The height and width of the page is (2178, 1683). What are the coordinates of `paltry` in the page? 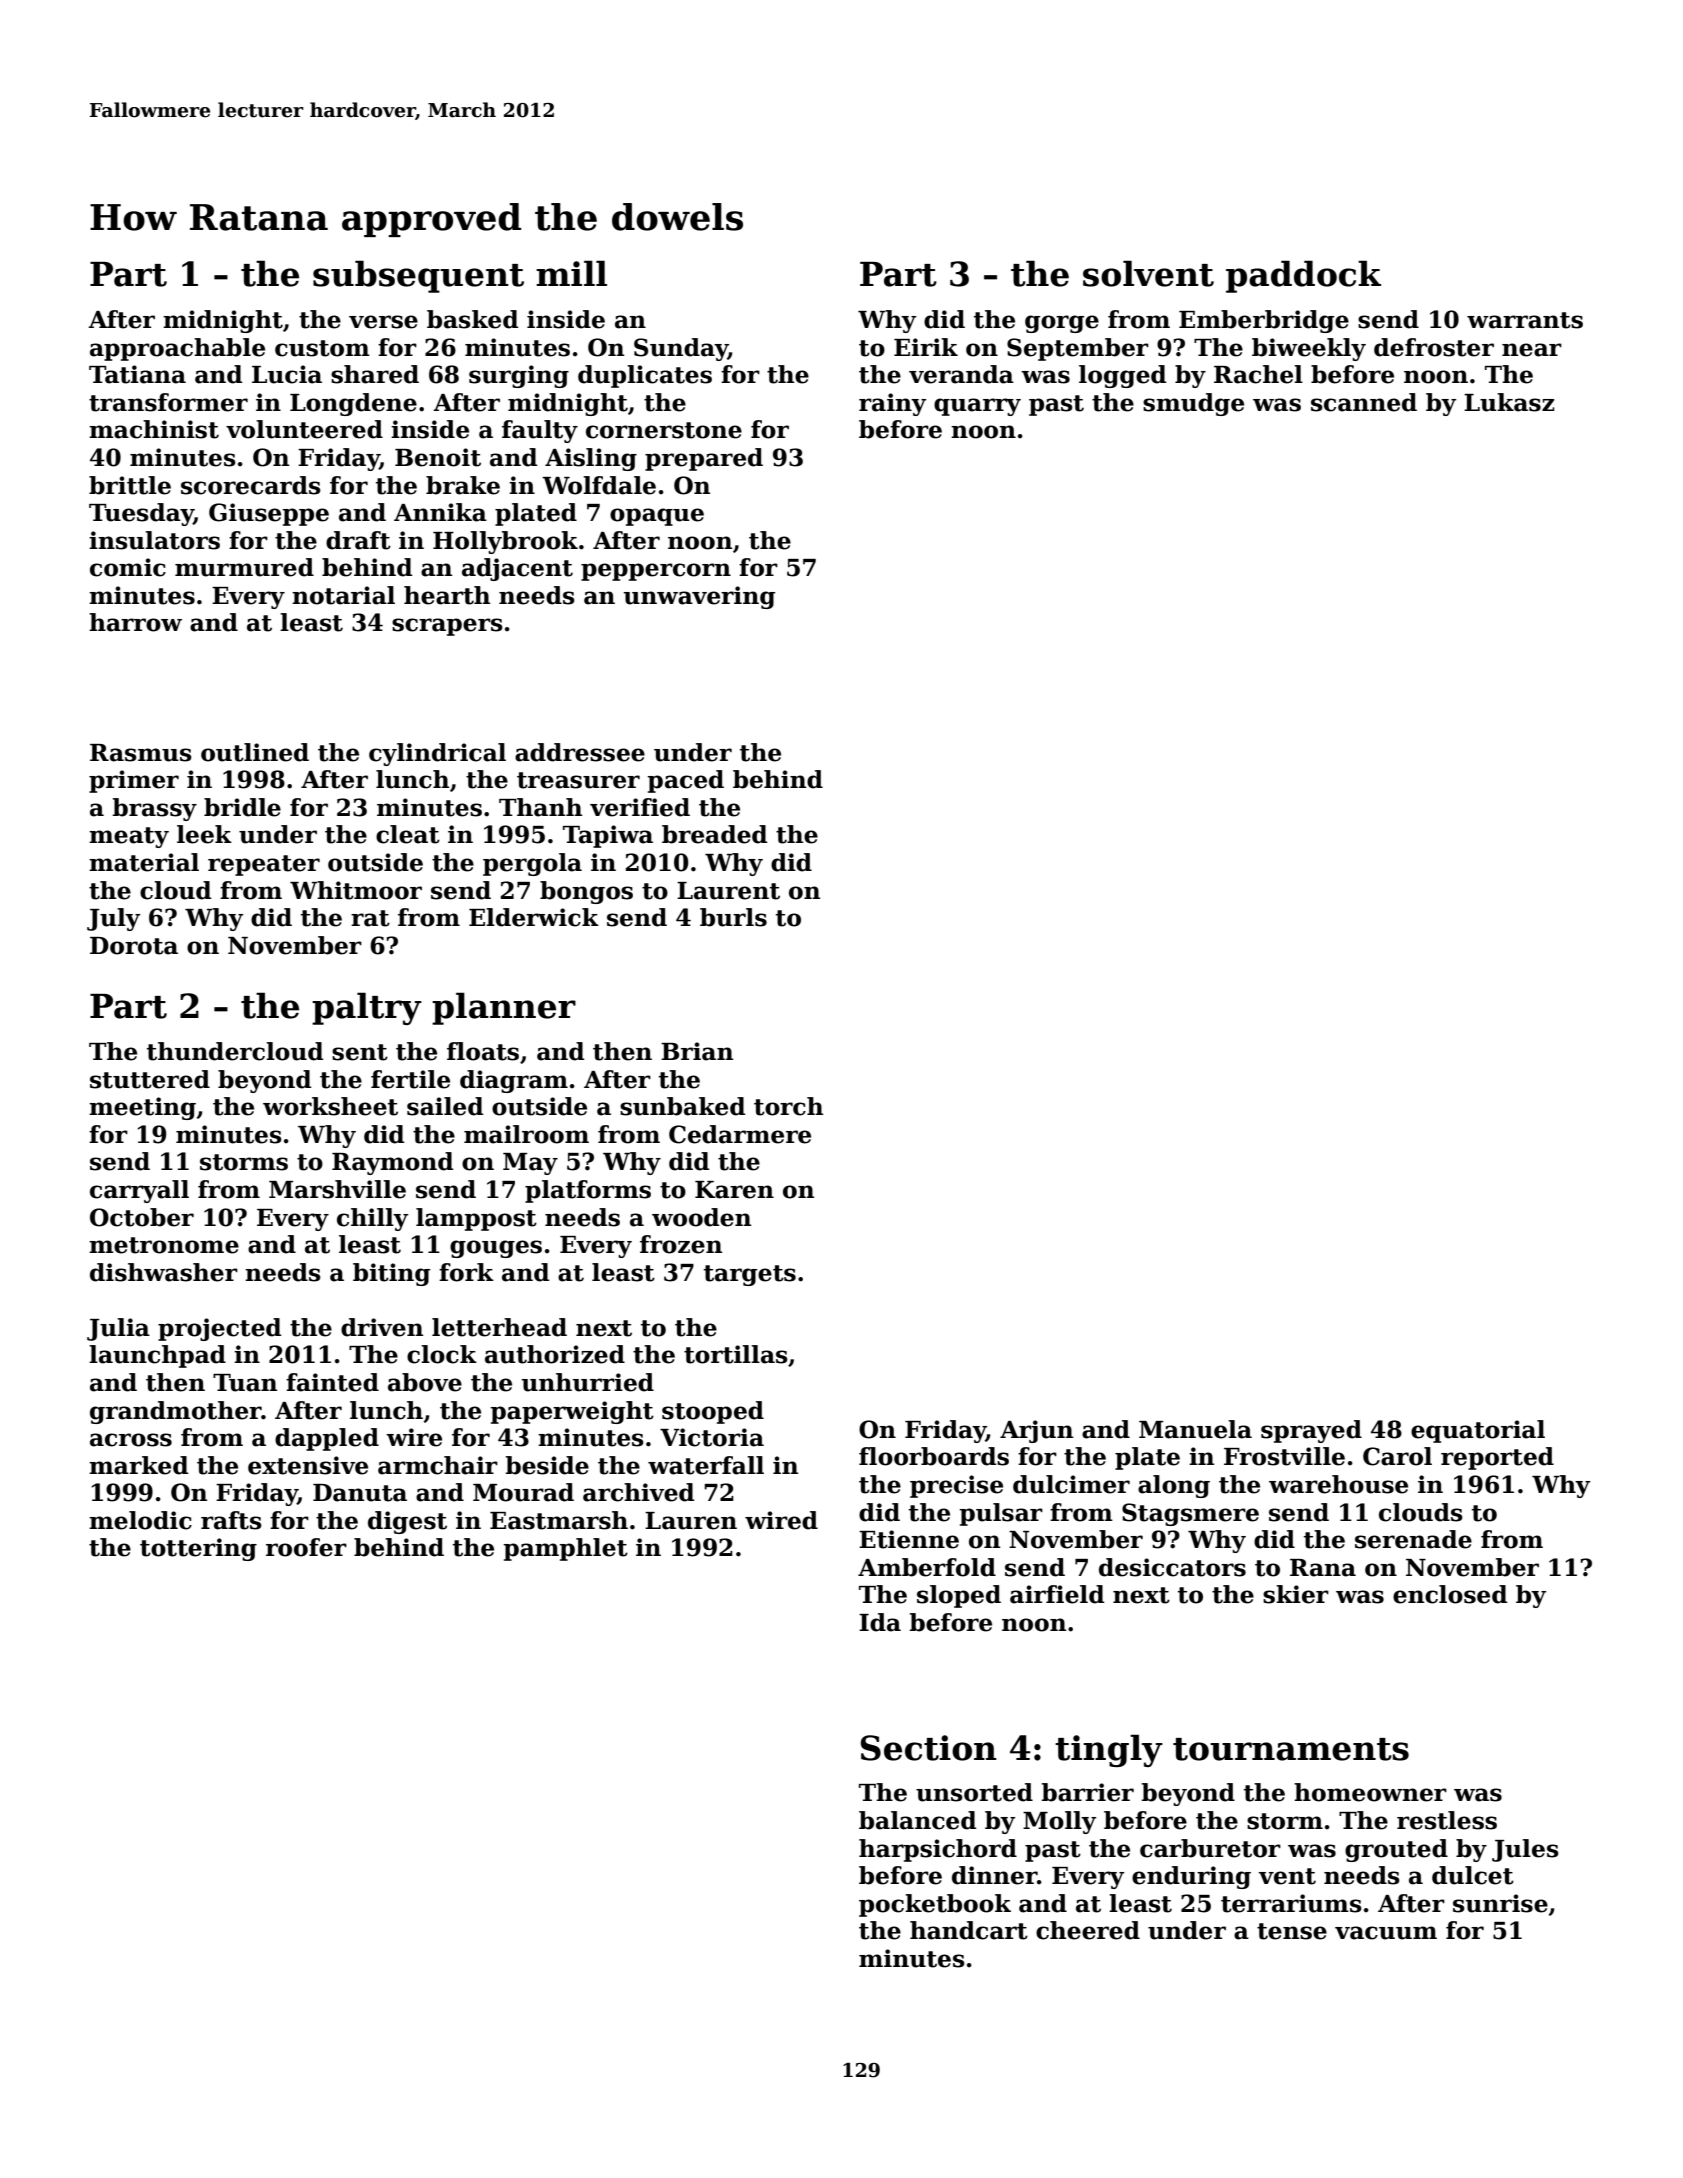 It's located at (367, 1008).
